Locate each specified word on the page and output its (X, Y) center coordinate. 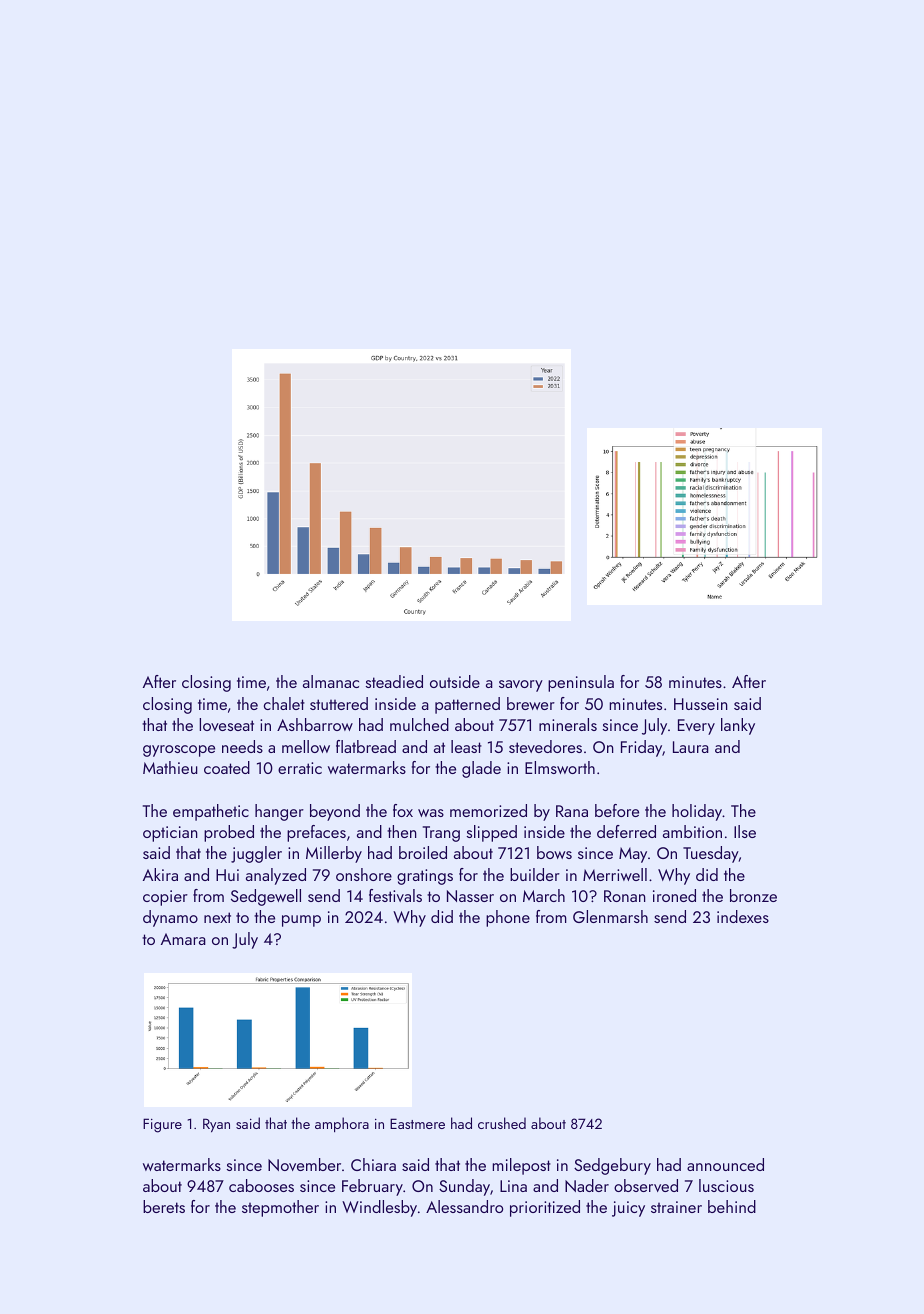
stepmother (280, 1208)
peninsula (581, 683)
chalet (284, 703)
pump (301, 921)
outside (455, 681)
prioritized (545, 1208)
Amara (183, 939)
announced (725, 1164)
